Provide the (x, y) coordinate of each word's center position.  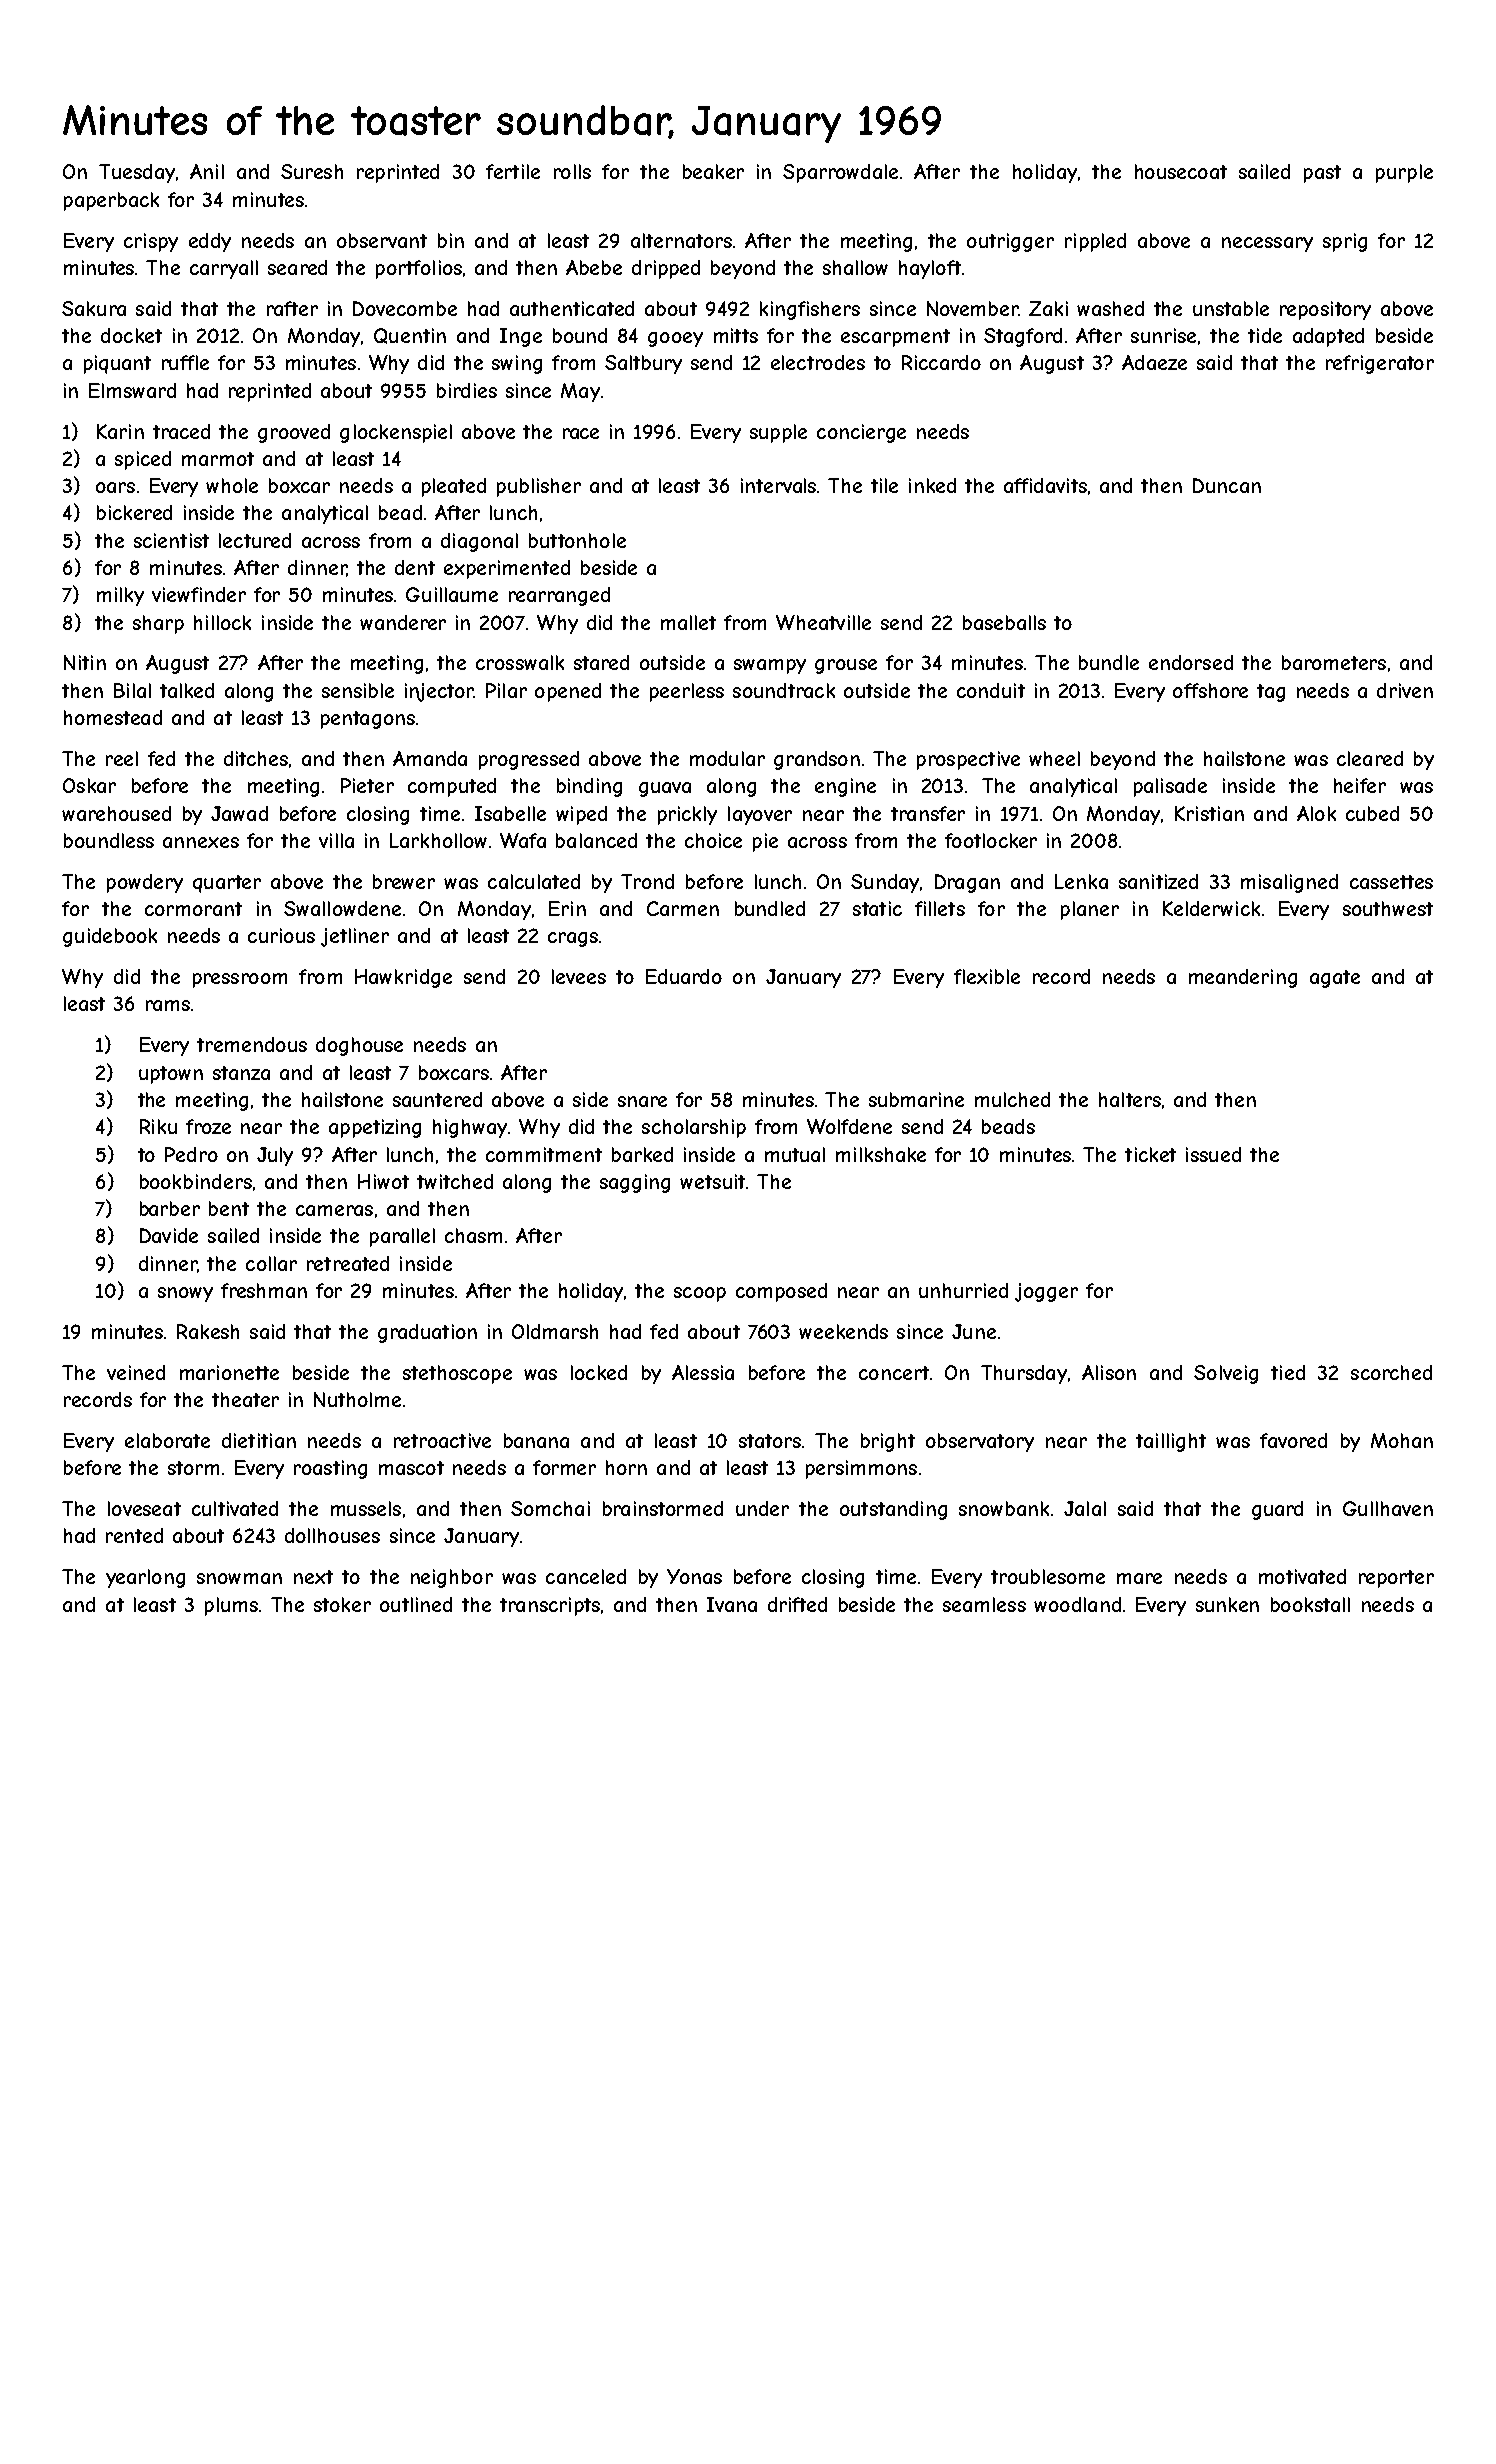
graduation (427, 1333)
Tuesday (137, 173)
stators (770, 1441)
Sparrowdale (840, 173)
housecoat (1181, 171)
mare (1139, 1578)
